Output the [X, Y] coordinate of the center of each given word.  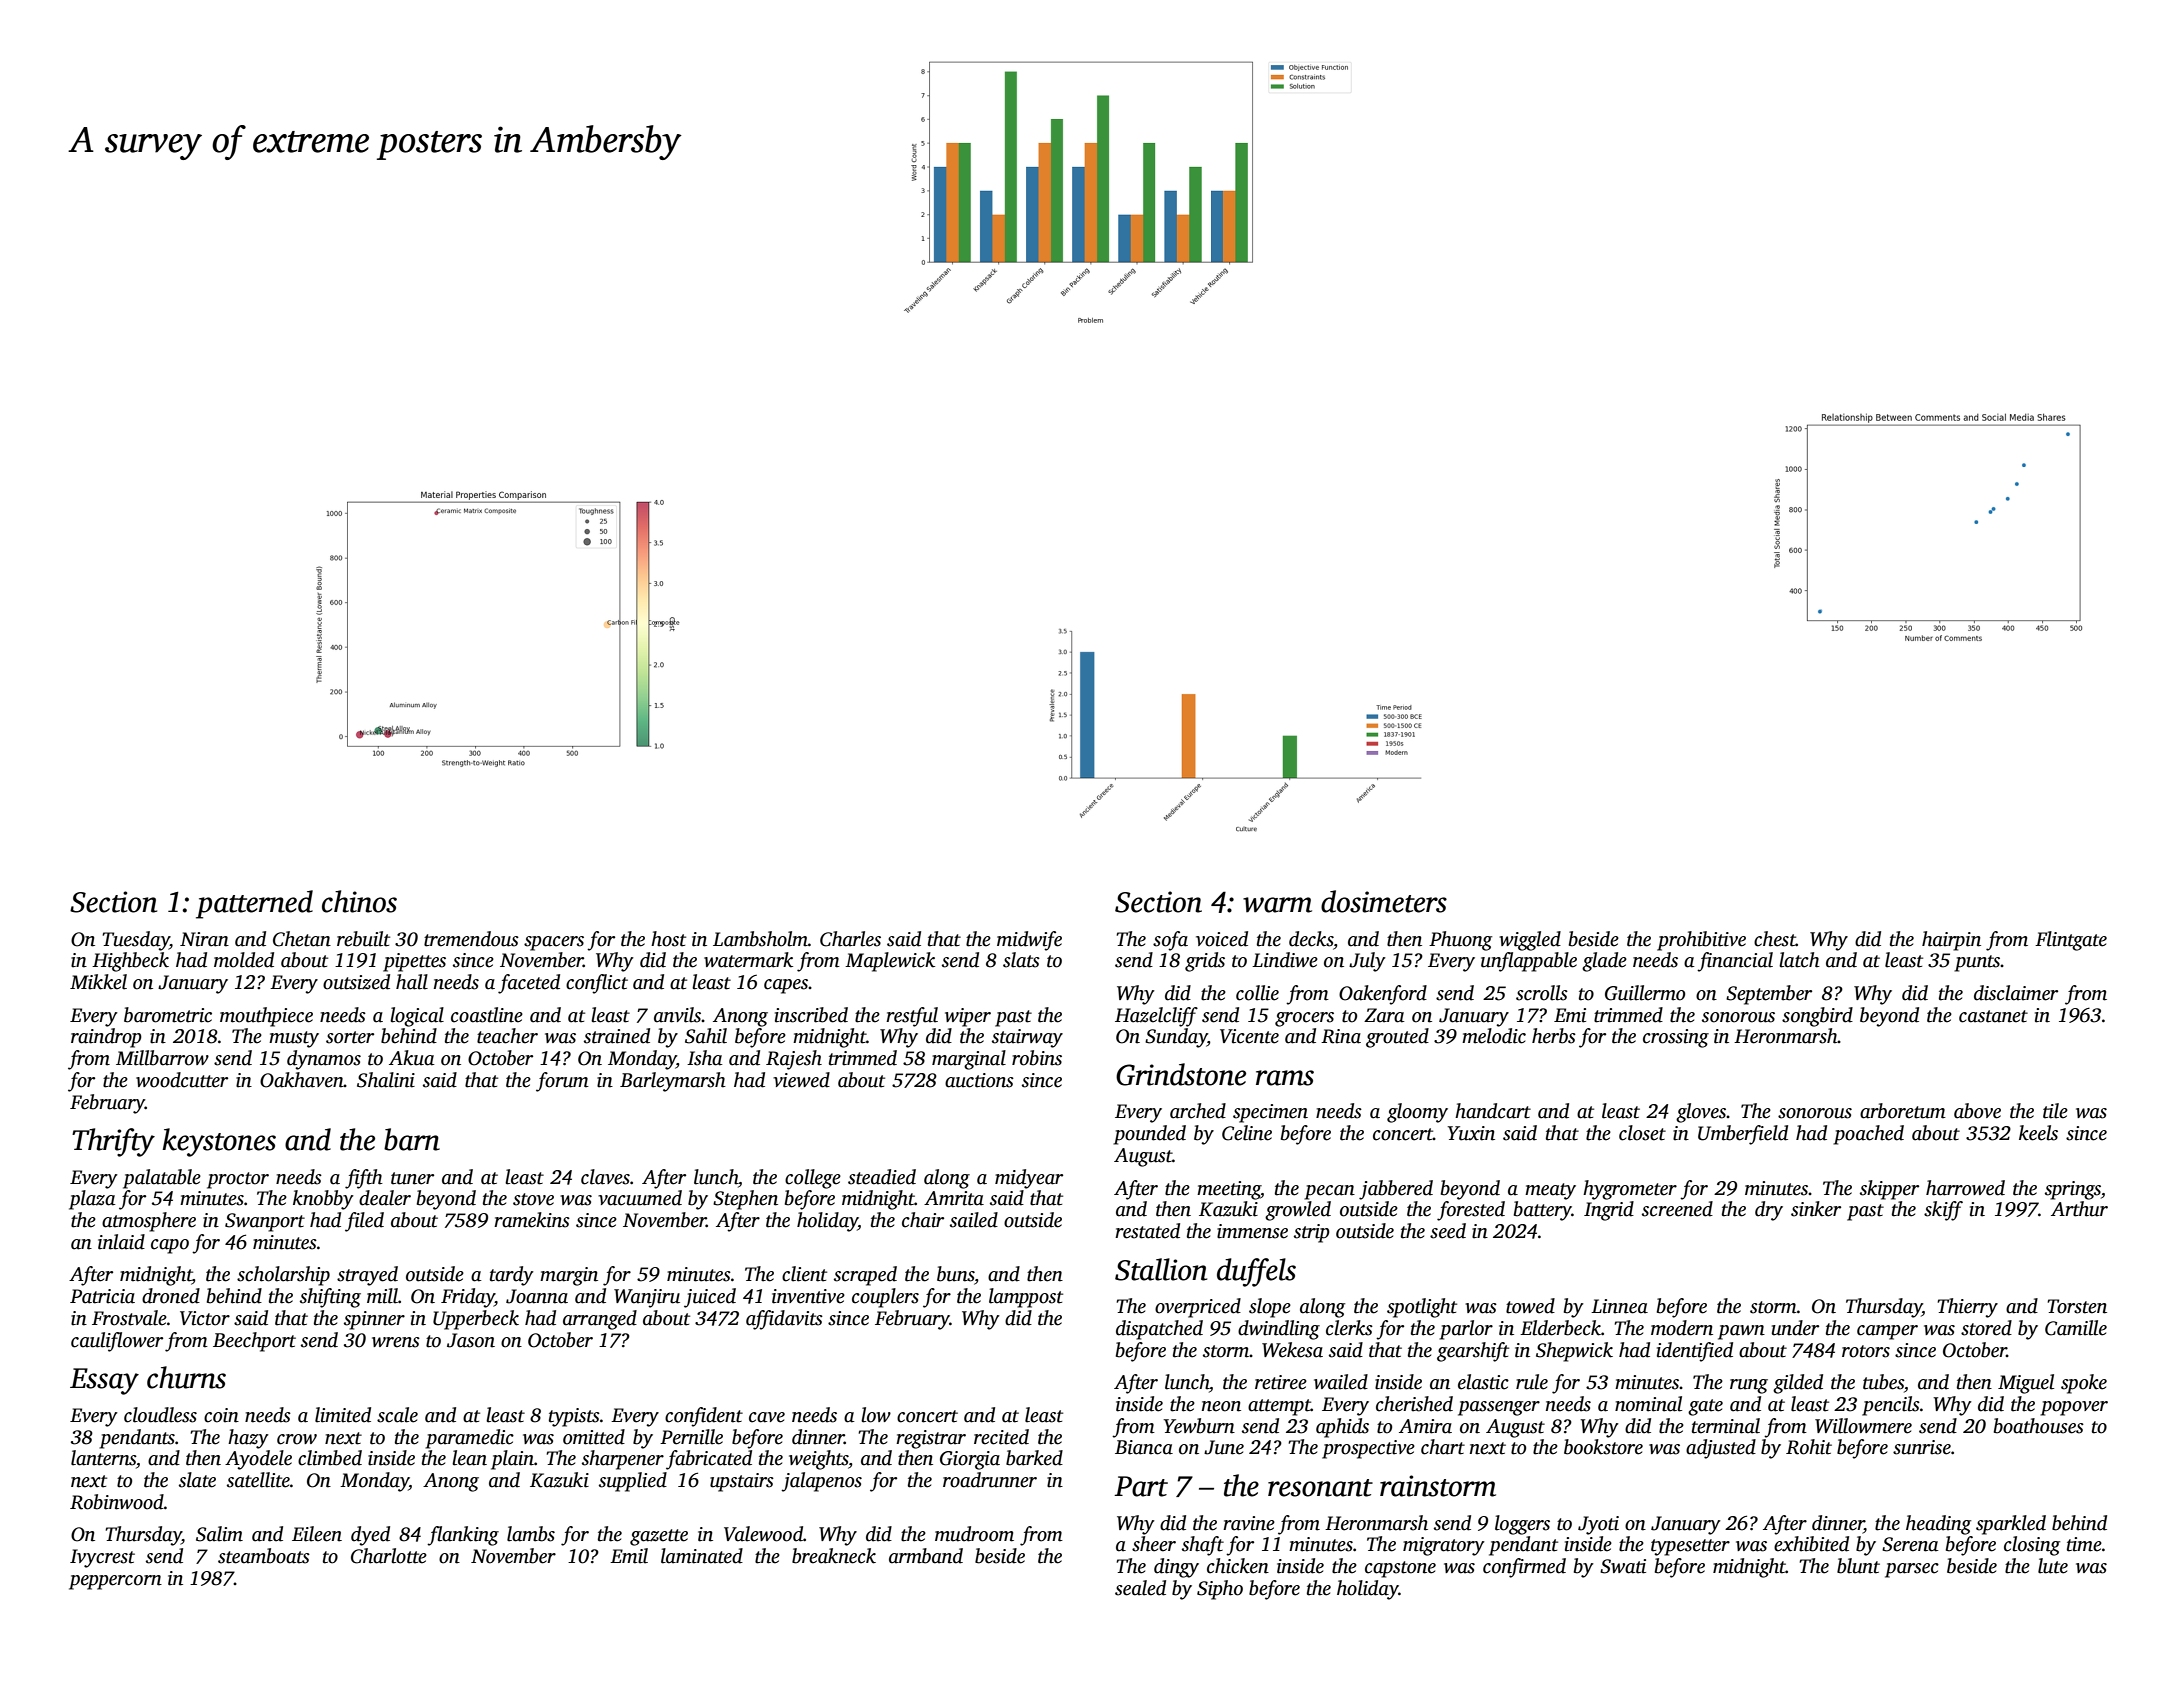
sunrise [1922, 1447]
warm [1277, 905]
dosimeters [1384, 901]
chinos [359, 901]
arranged [600, 1320]
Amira [1425, 1426]
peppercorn [115, 1582]
